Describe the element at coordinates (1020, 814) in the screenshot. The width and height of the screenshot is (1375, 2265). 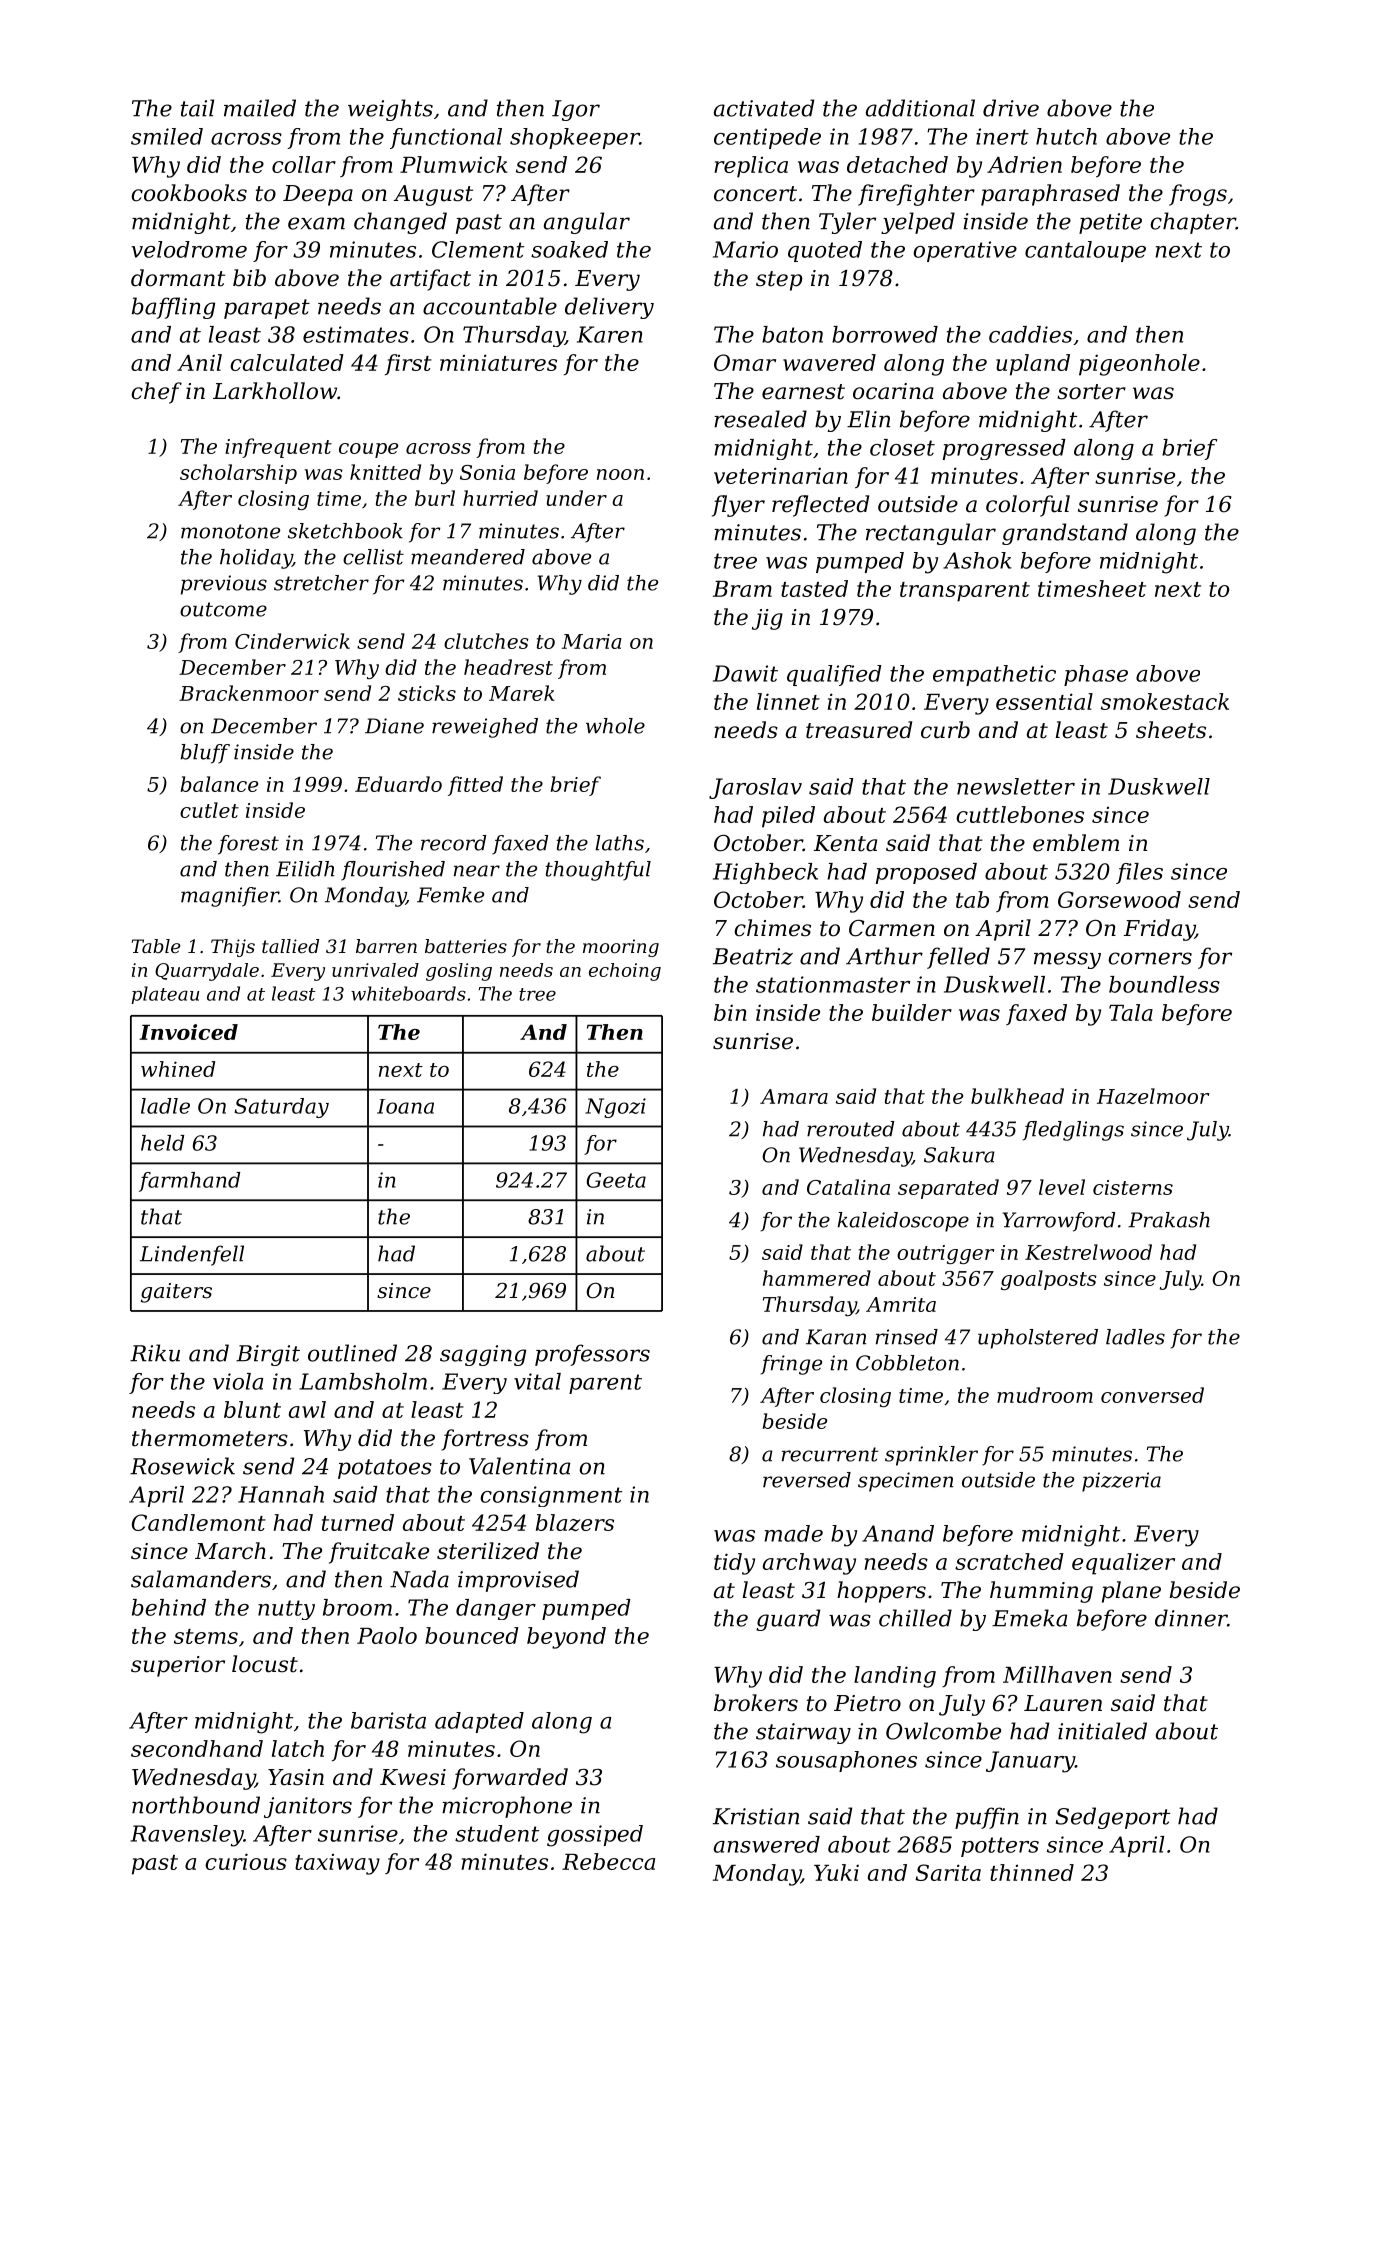
I see `cuttlebones` at that location.
